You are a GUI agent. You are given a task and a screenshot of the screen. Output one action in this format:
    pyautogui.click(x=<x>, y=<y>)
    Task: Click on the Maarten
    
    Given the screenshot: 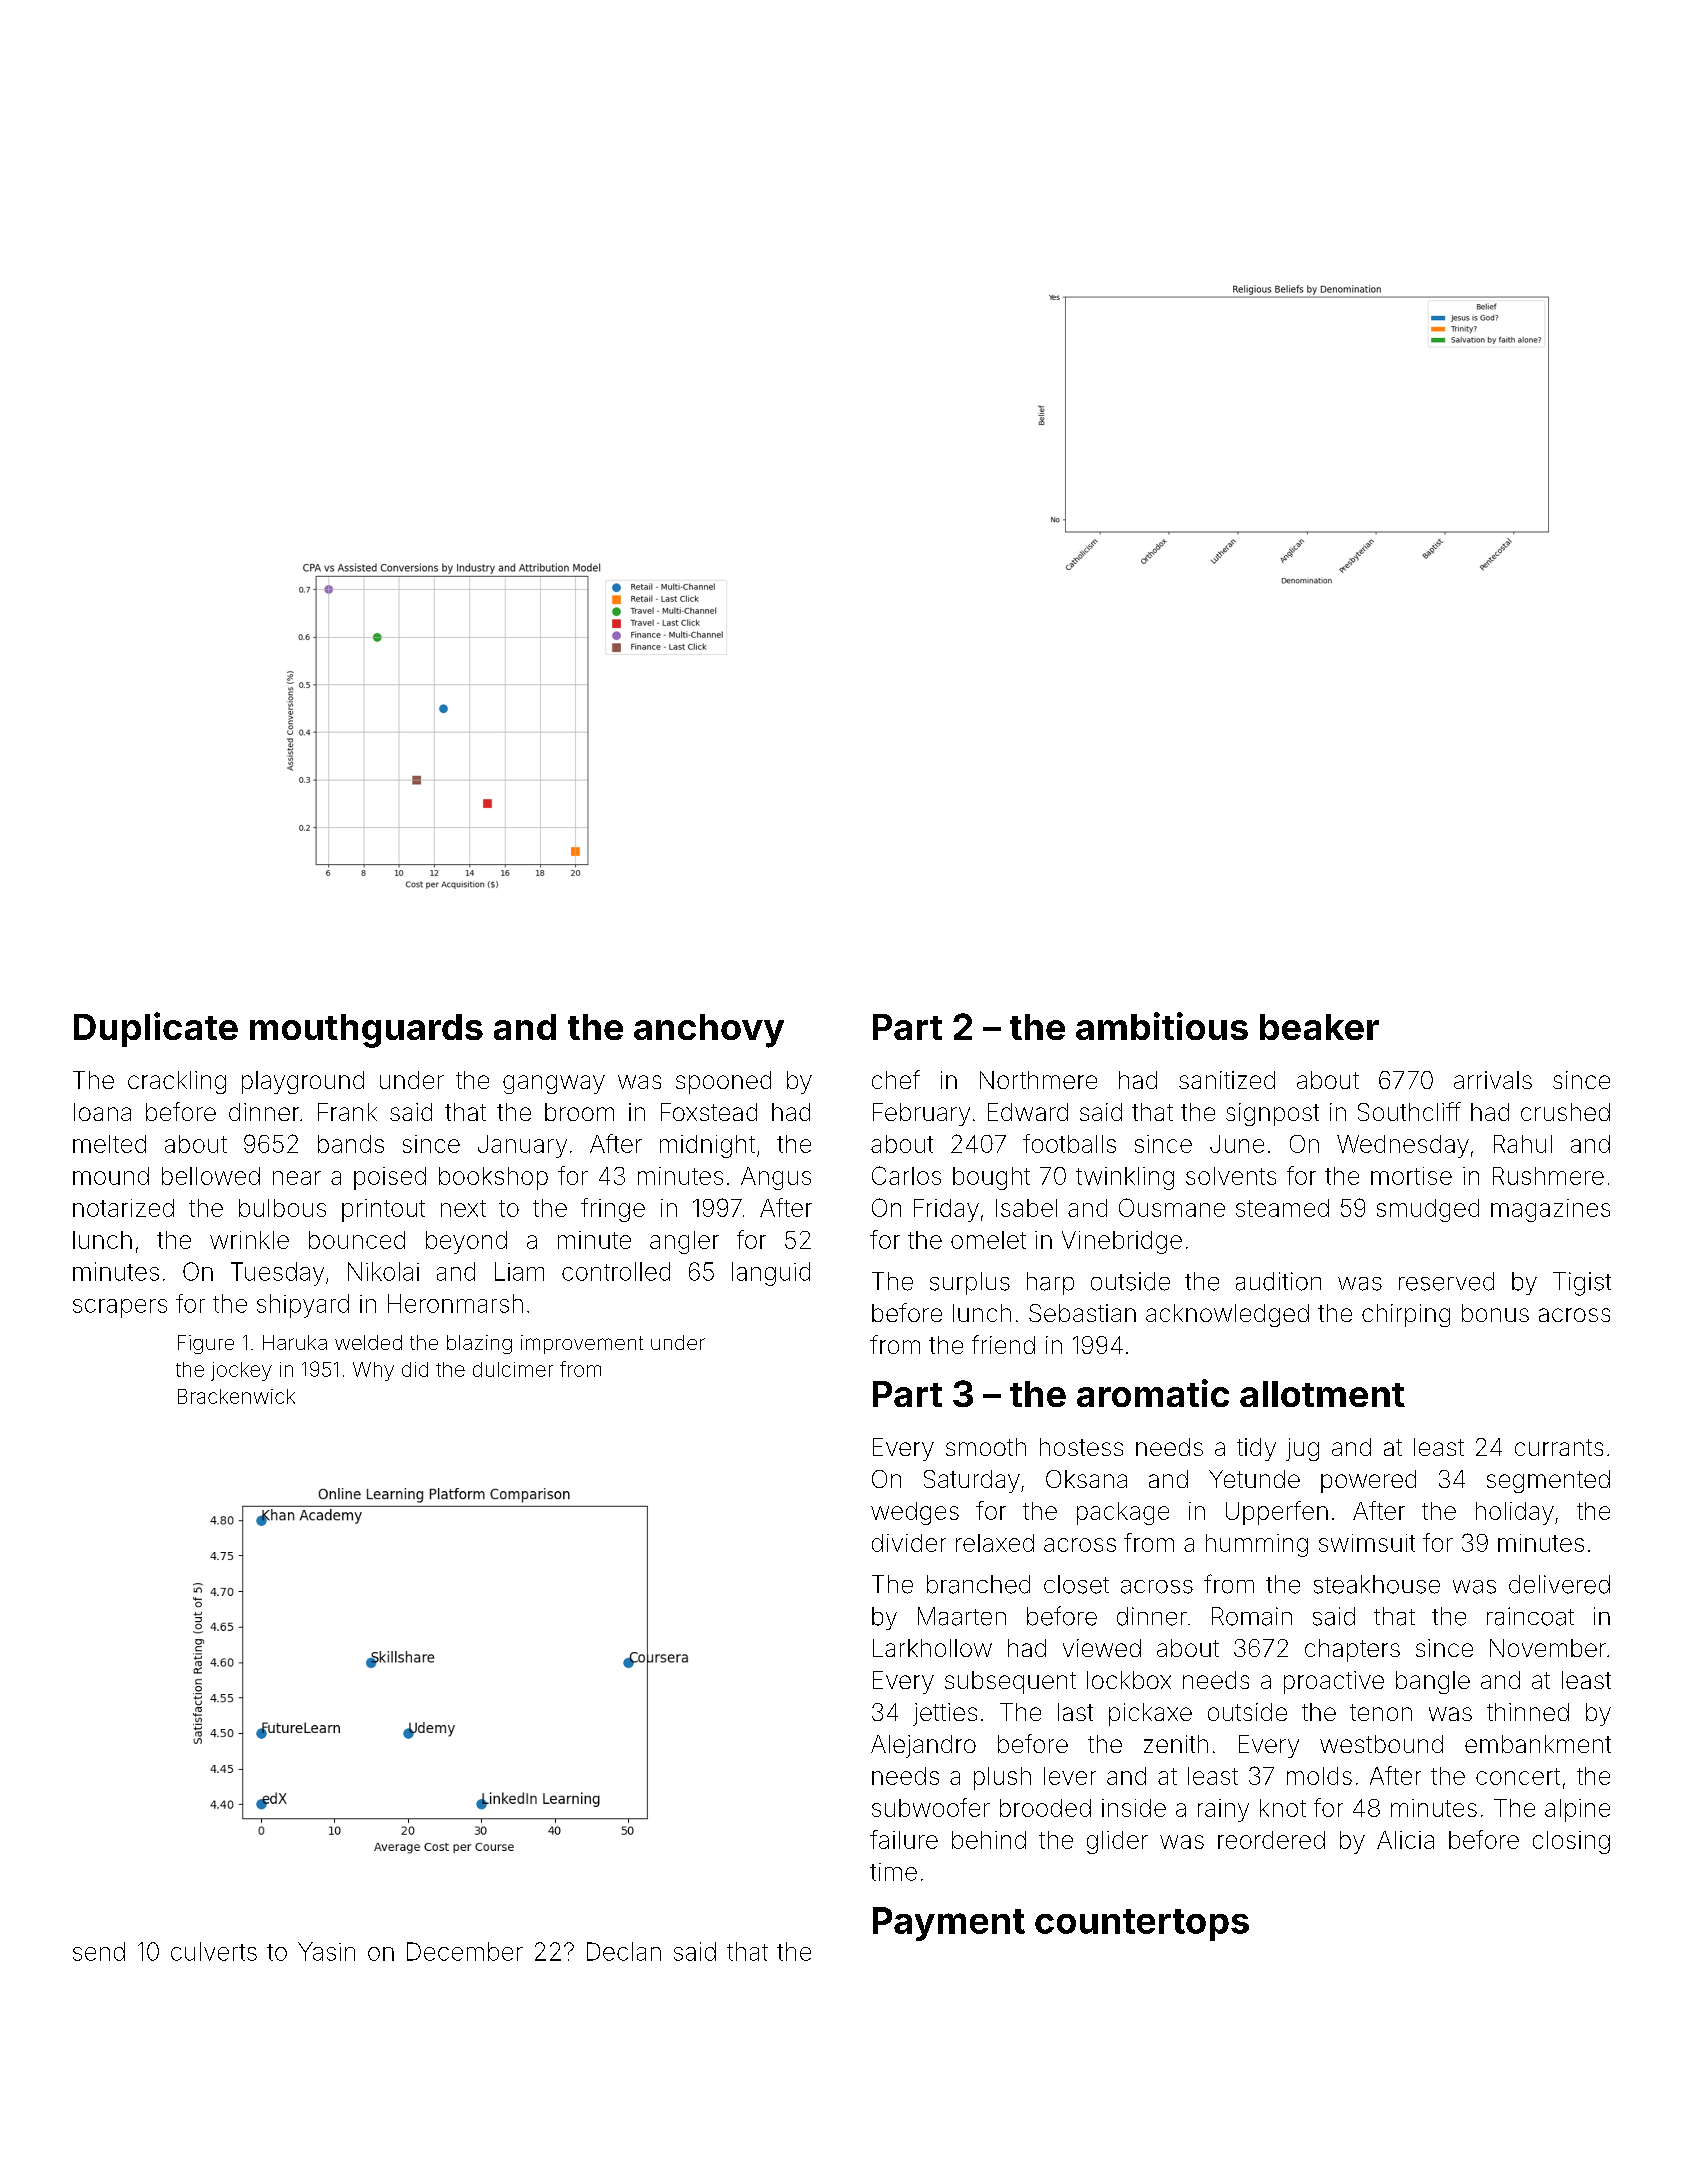 What is the action you would take?
    pyautogui.click(x=962, y=1616)
